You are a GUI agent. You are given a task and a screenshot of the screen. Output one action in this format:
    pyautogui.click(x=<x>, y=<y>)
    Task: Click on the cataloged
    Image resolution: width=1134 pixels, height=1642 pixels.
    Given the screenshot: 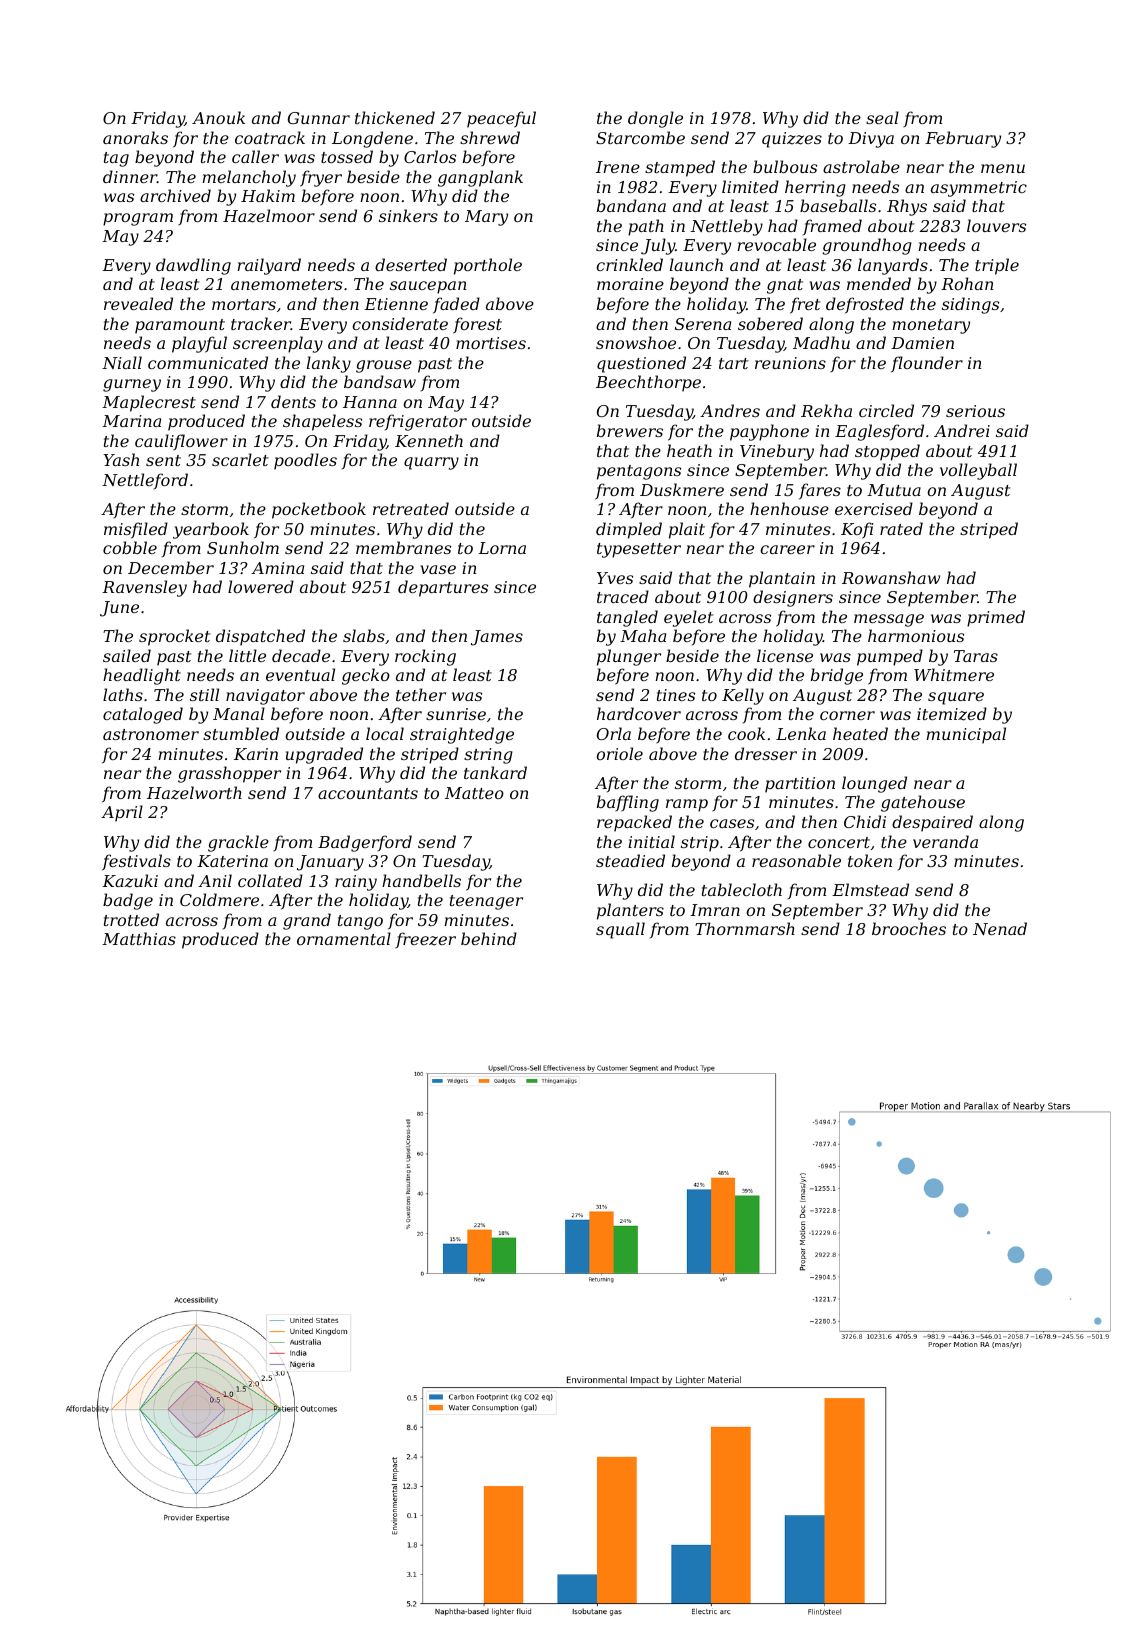 What is the action you would take?
    pyautogui.click(x=143, y=715)
